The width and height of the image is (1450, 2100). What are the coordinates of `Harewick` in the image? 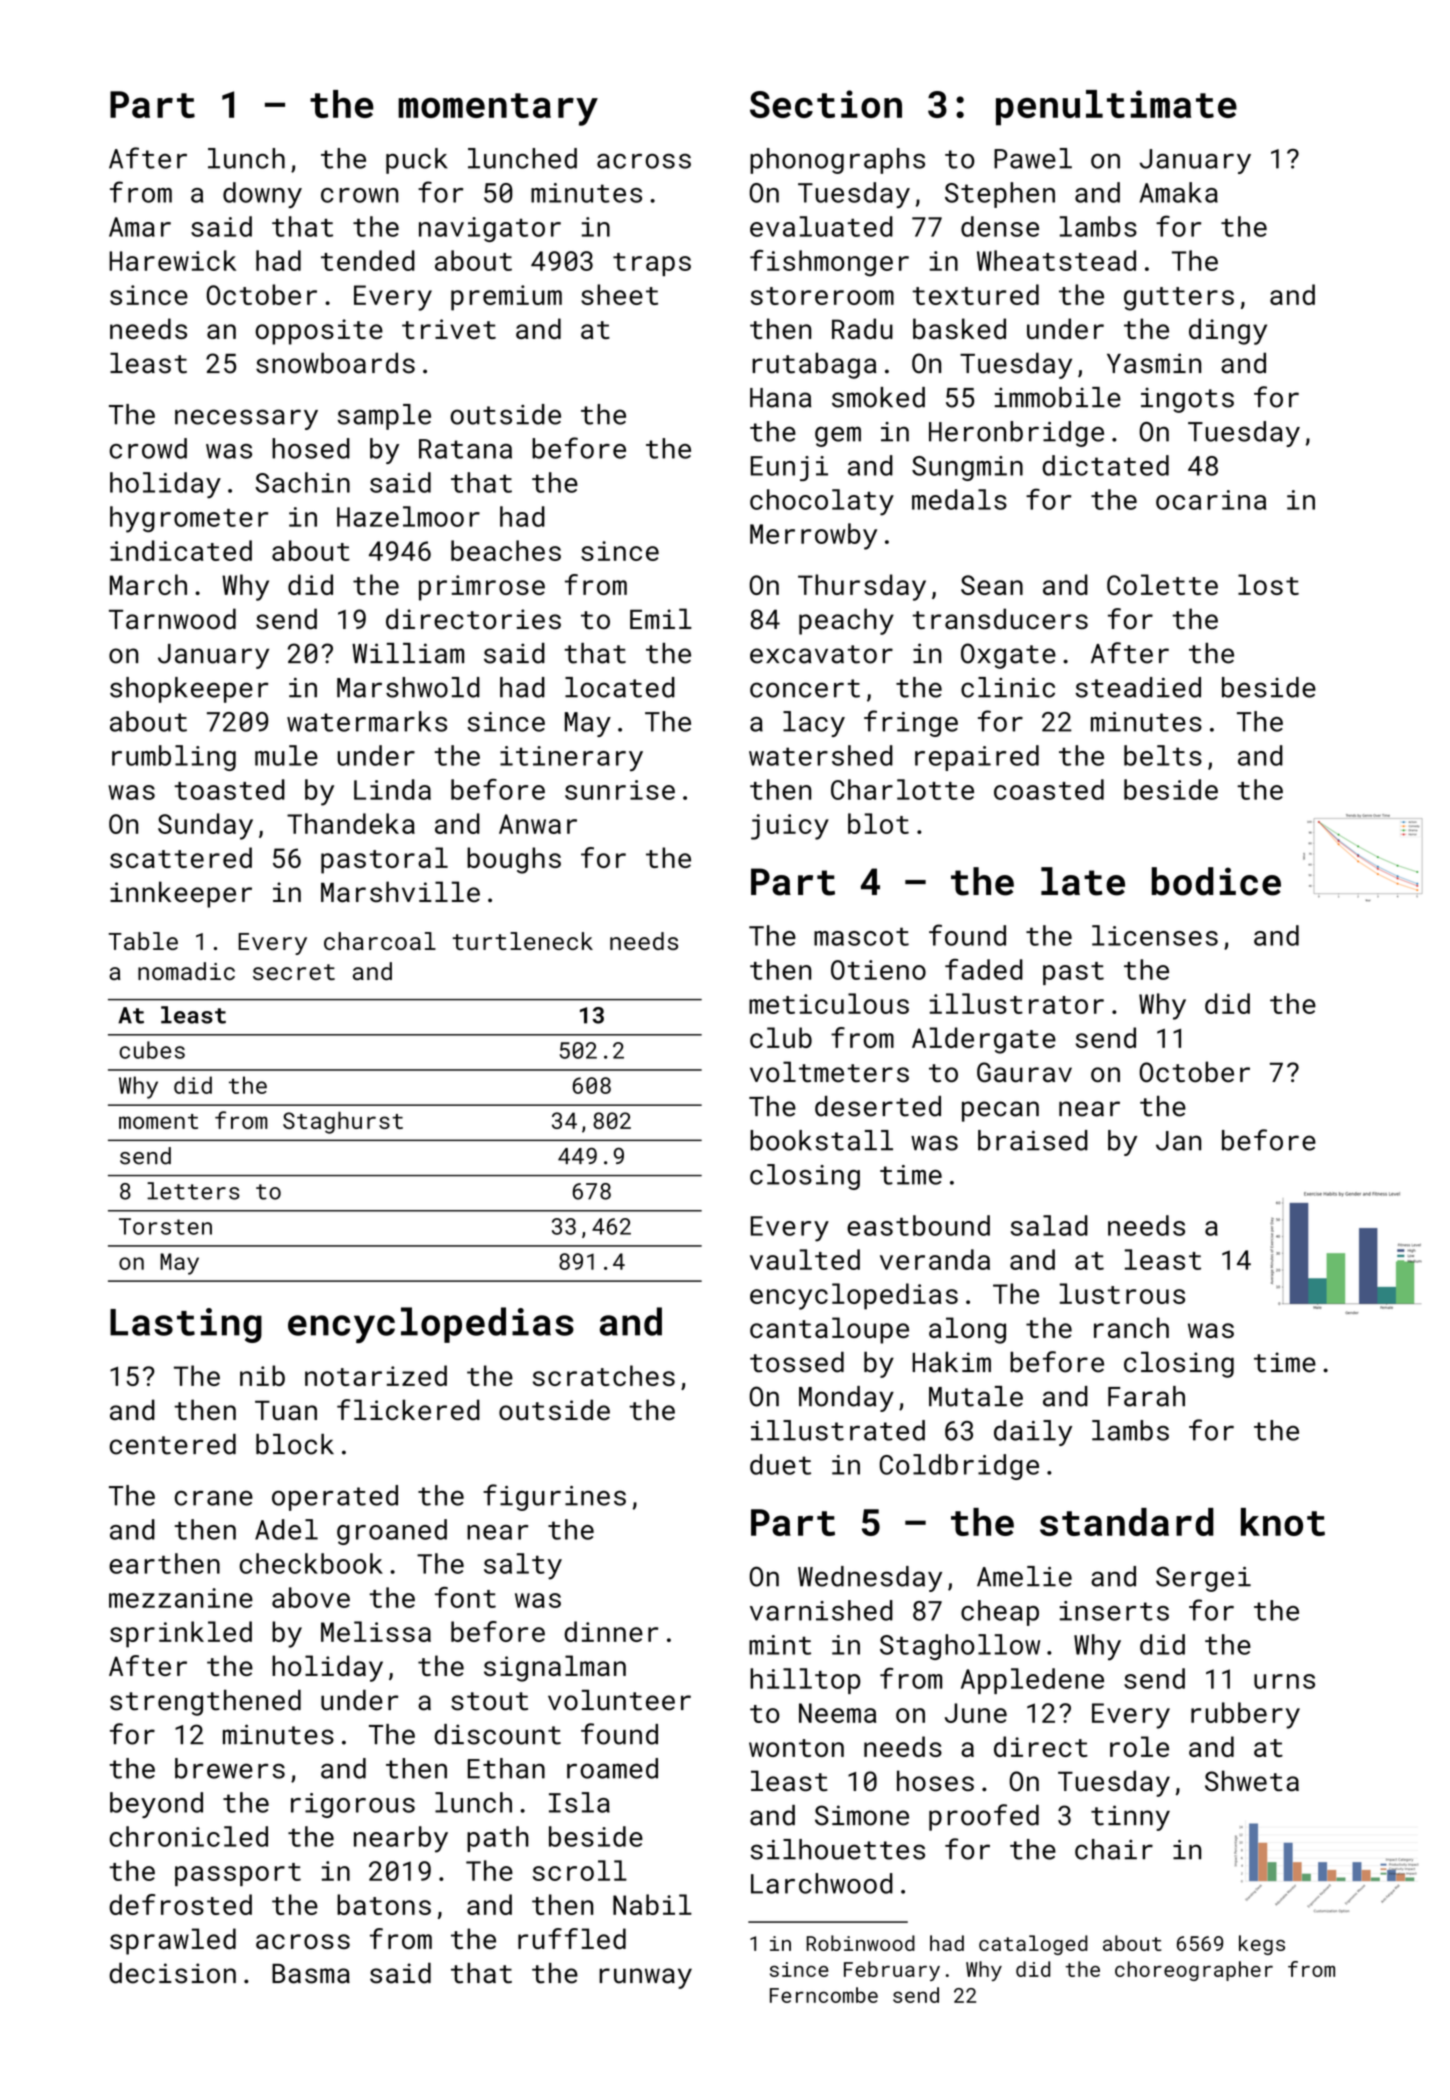 It's located at (172, 260).
